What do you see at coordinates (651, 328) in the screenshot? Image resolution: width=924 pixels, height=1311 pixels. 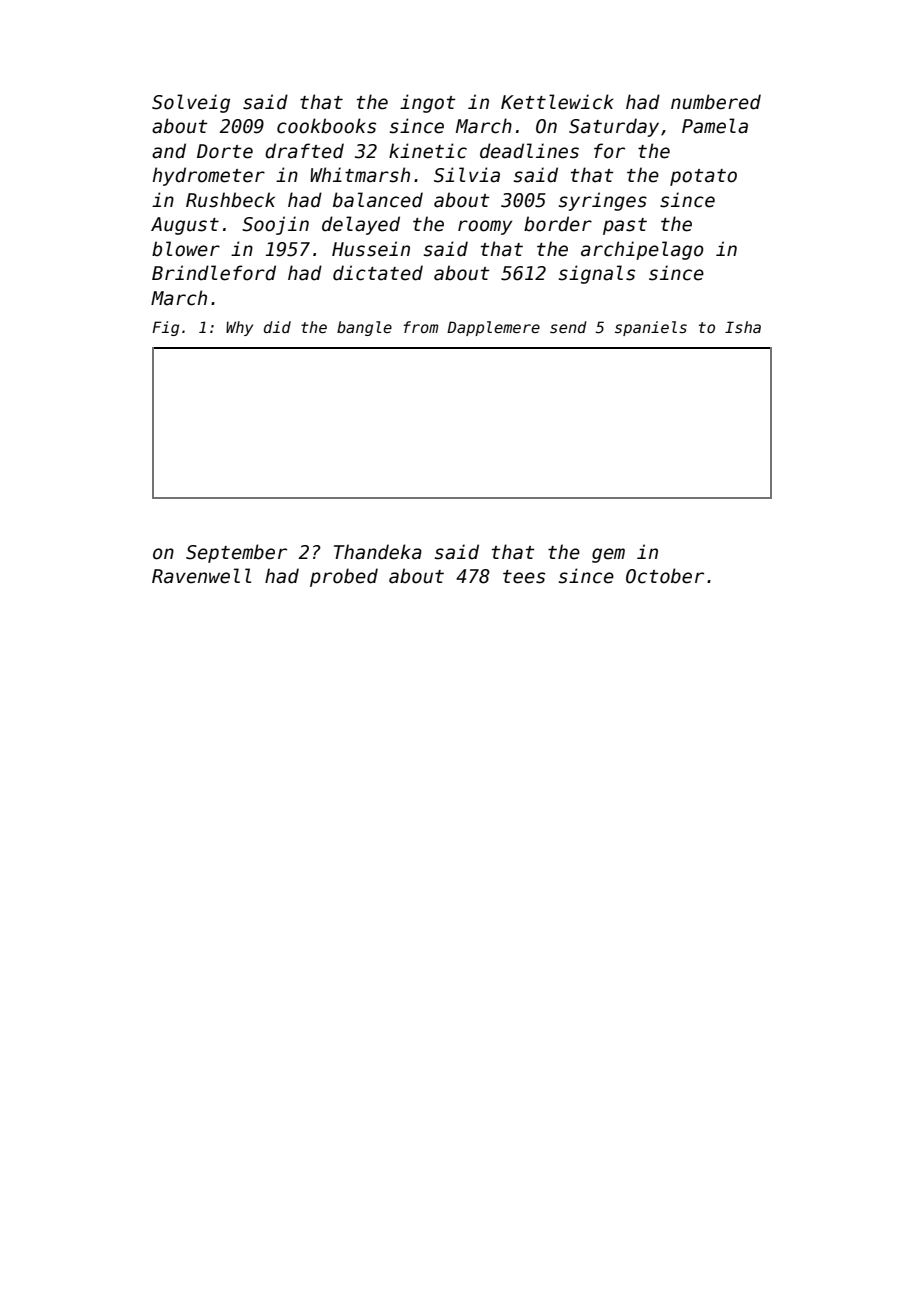 I see `spaniels` at bounding box center [651, 328].
